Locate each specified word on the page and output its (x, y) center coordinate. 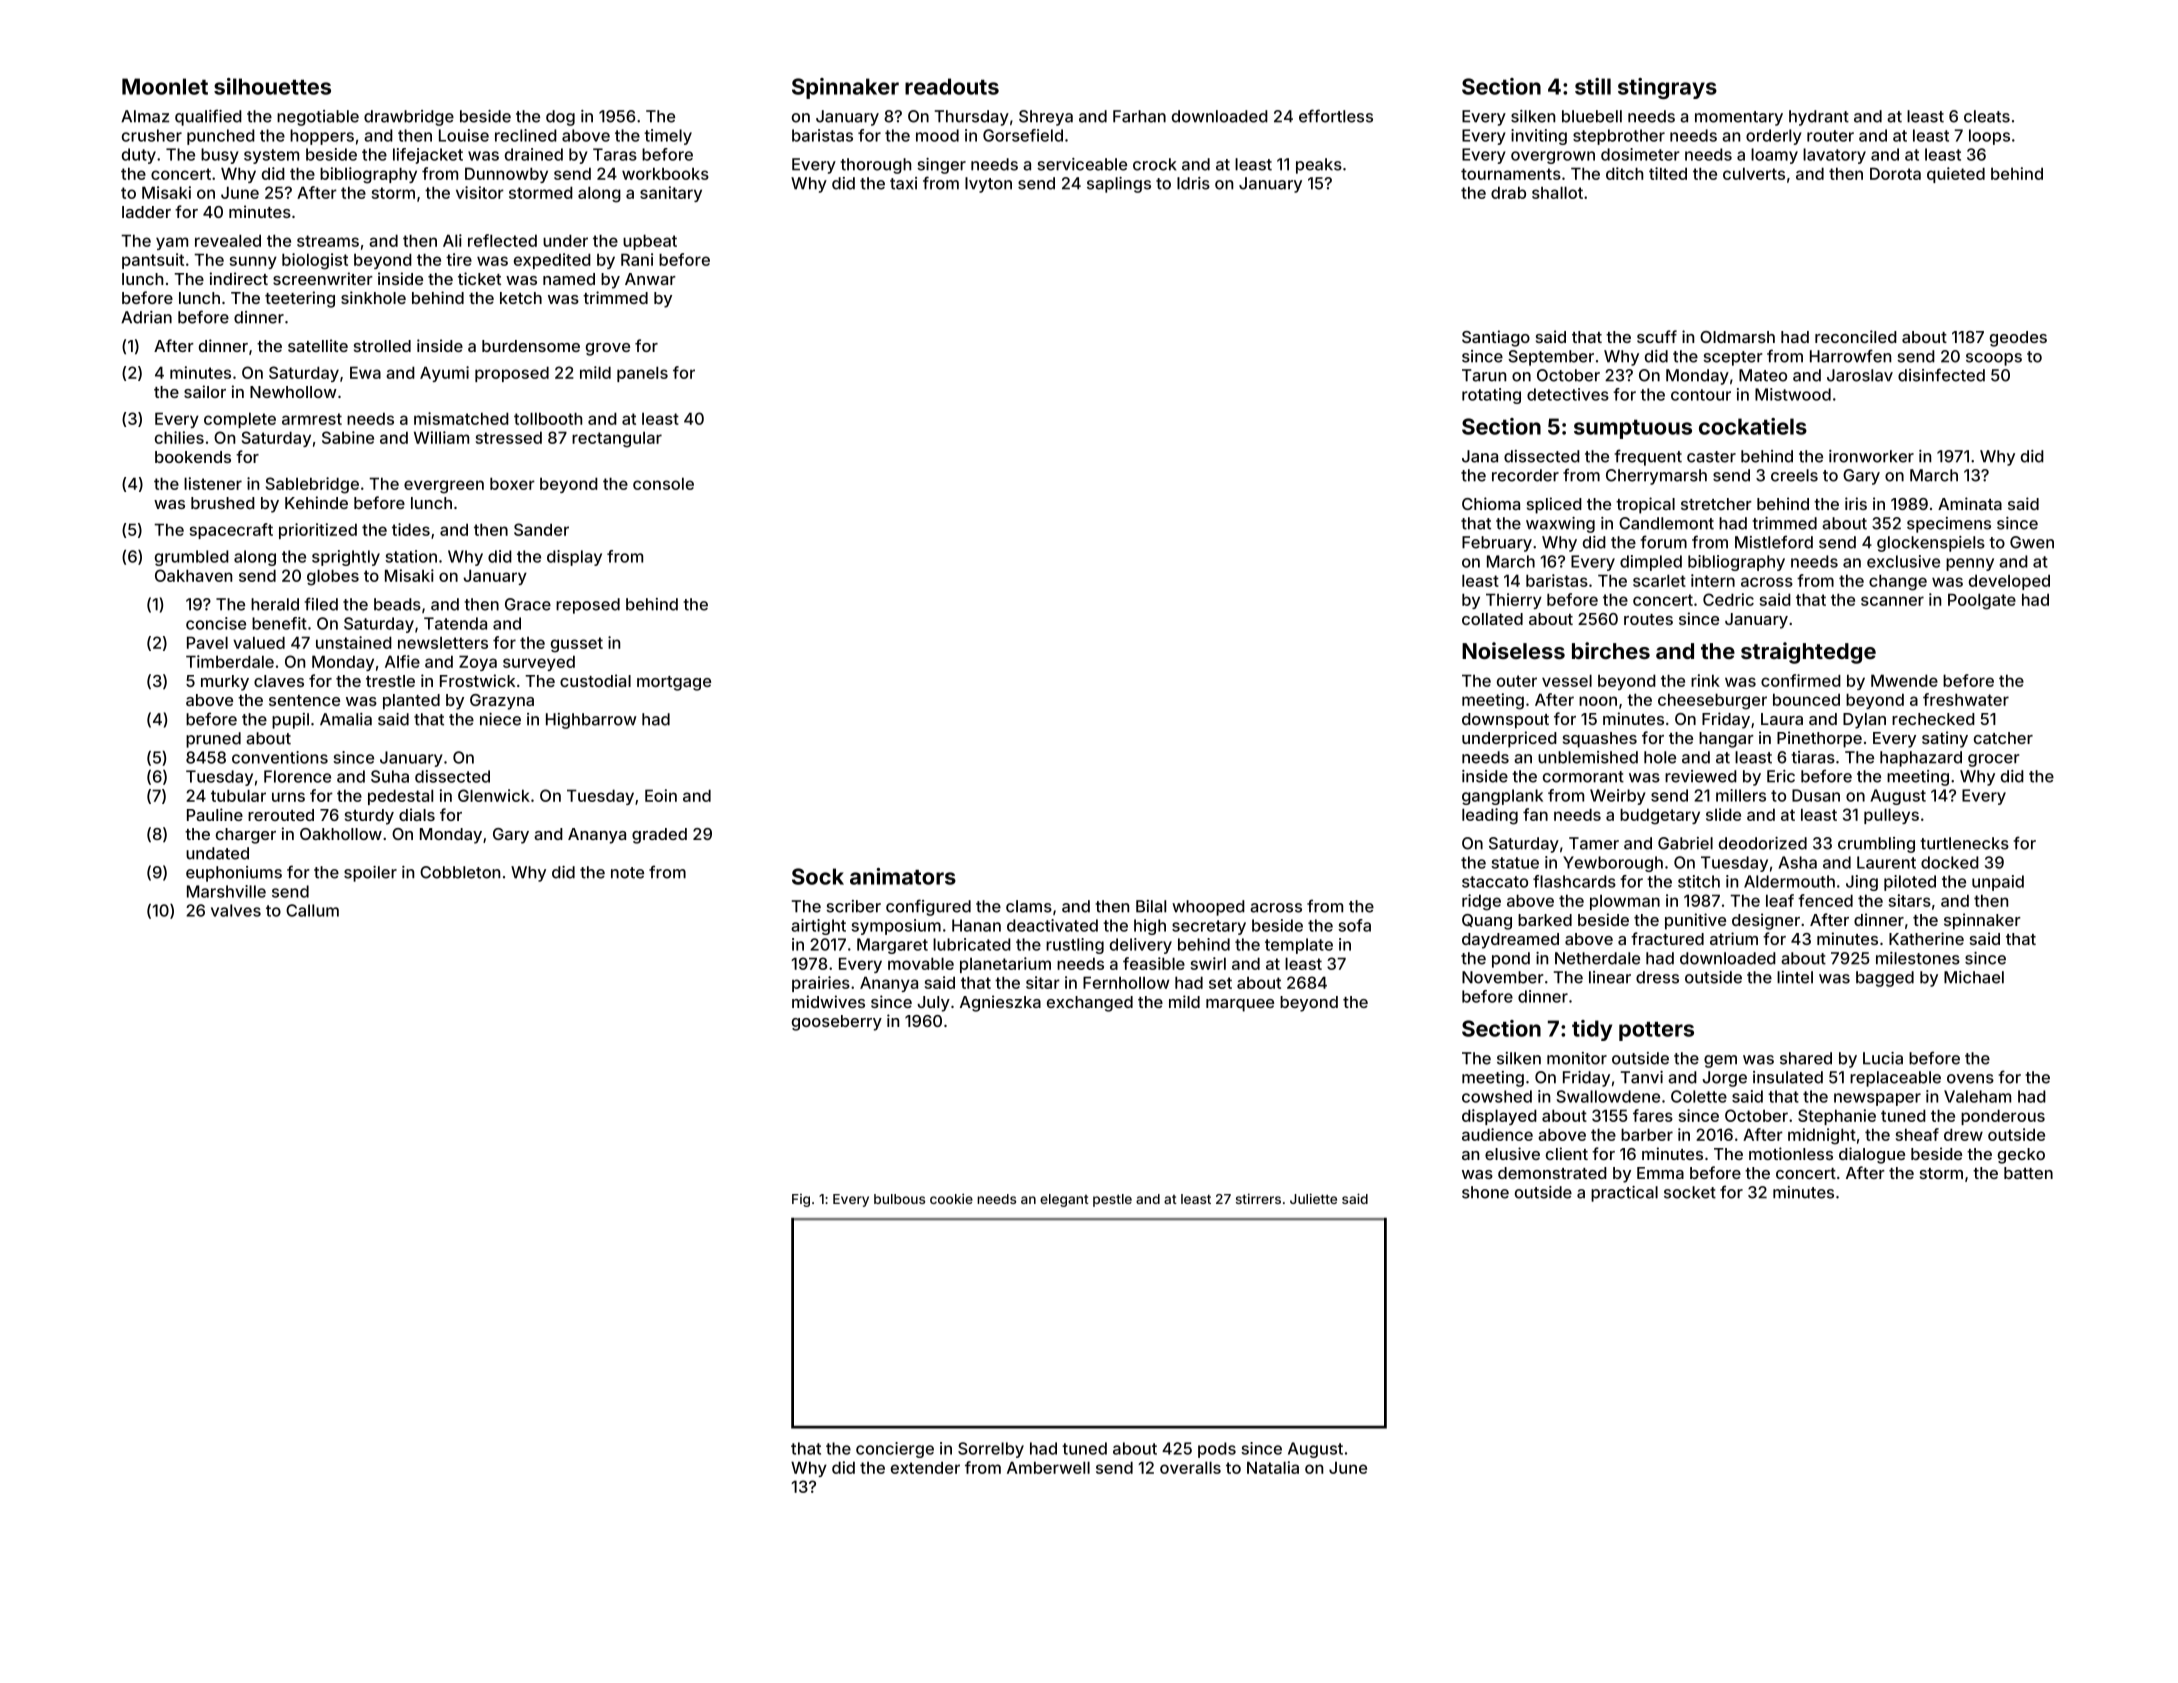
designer (1766, 921)
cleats (1987, 116)
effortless (1336, 116)
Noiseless (1513, 650)
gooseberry (837, 1023)
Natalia (1273, 1467)
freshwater (1966, 699)
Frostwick (477, 680)
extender (925, 1467)
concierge (895, 1450)
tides (411, 529)
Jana (1480, 456)
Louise (464, 135)
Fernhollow (1126, 982)
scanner (1892, 601)
